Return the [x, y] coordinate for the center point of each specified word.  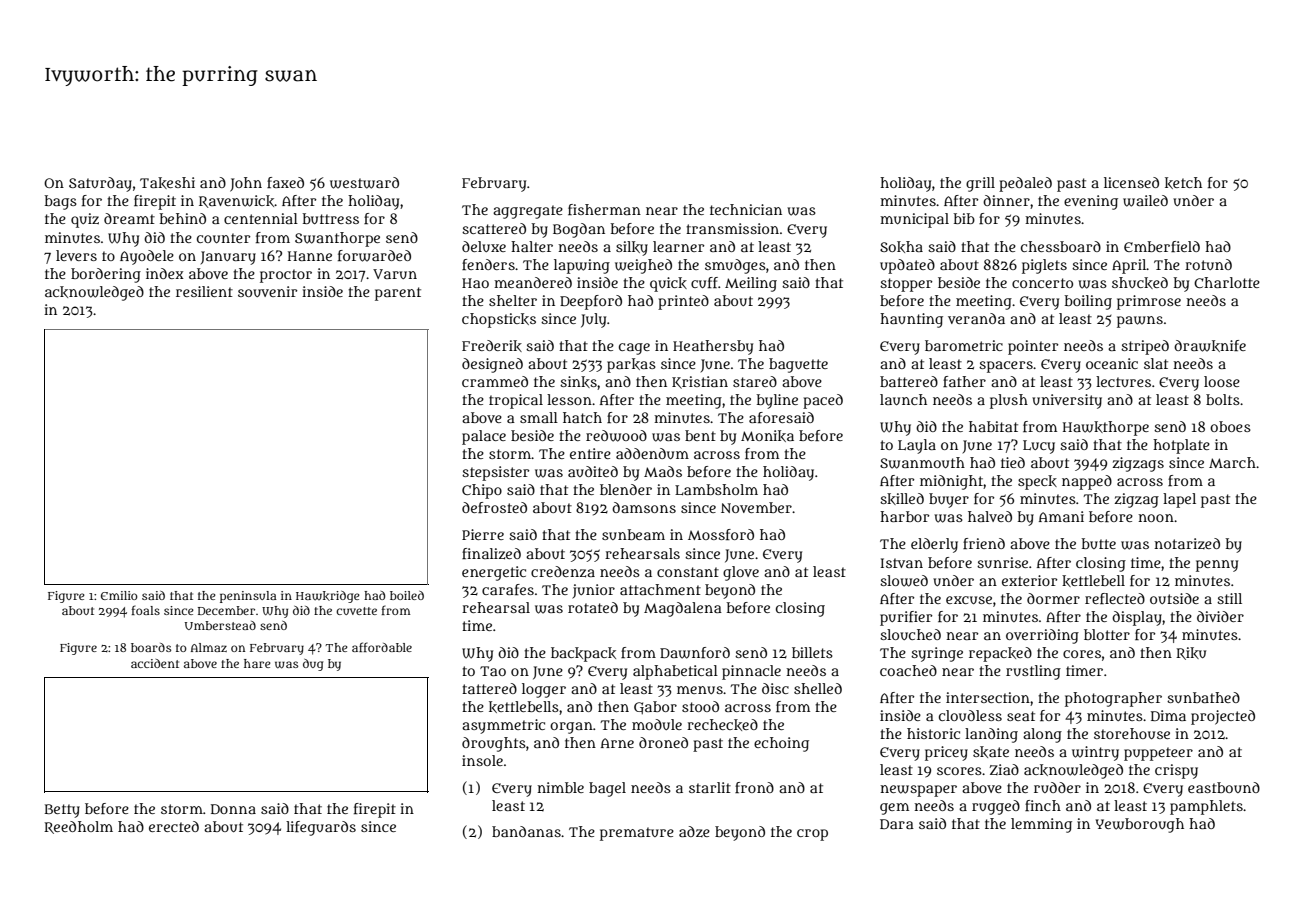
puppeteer [1158, 754]
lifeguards [321, 828]
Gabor [655, 707]
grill [980, 184]
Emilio [119, 595]
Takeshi [167, 183]
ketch [1183, 183]
